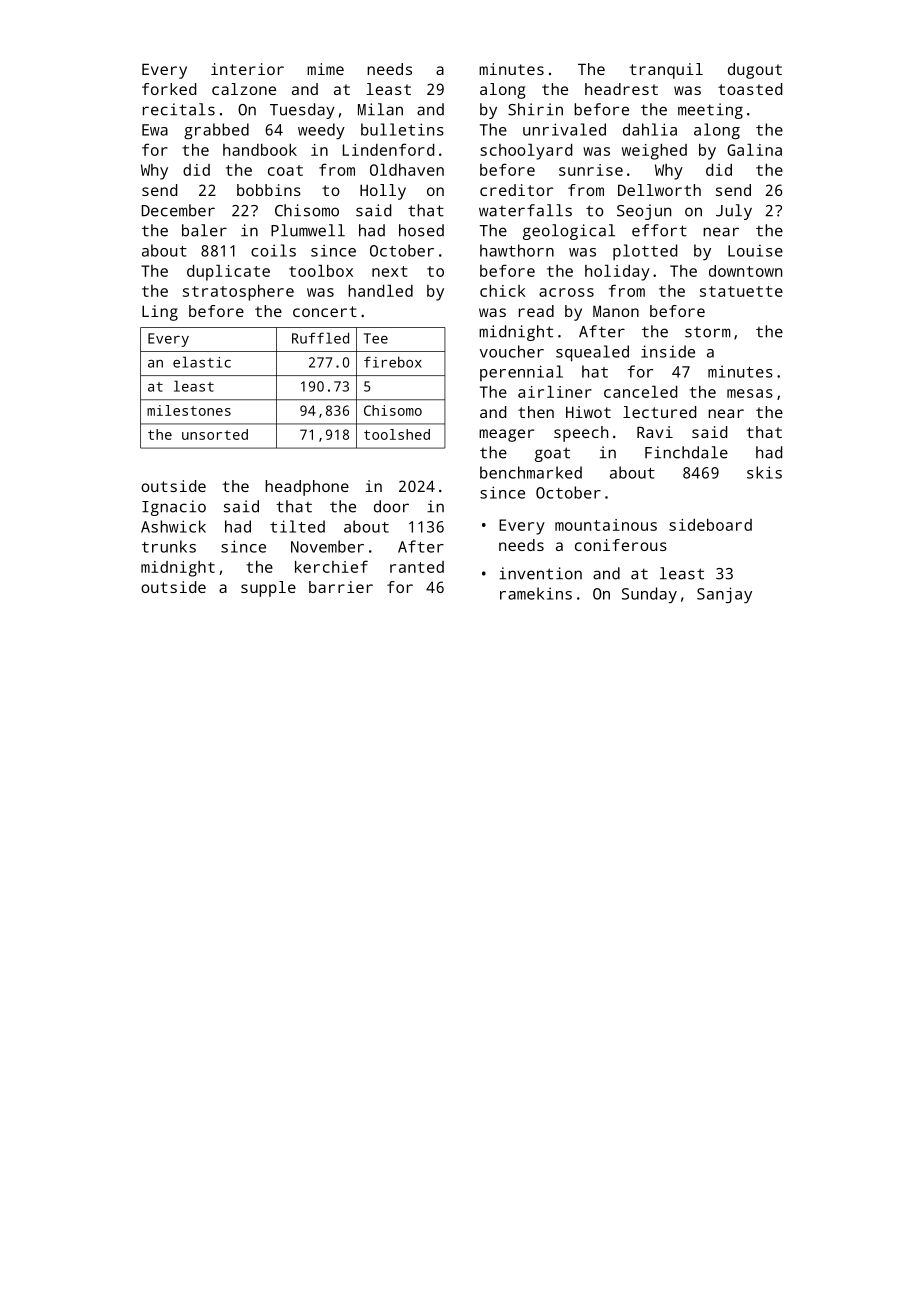  Describe the element at coordinates (155, 130) in the screenshot. I see `Ewa` at that location.
